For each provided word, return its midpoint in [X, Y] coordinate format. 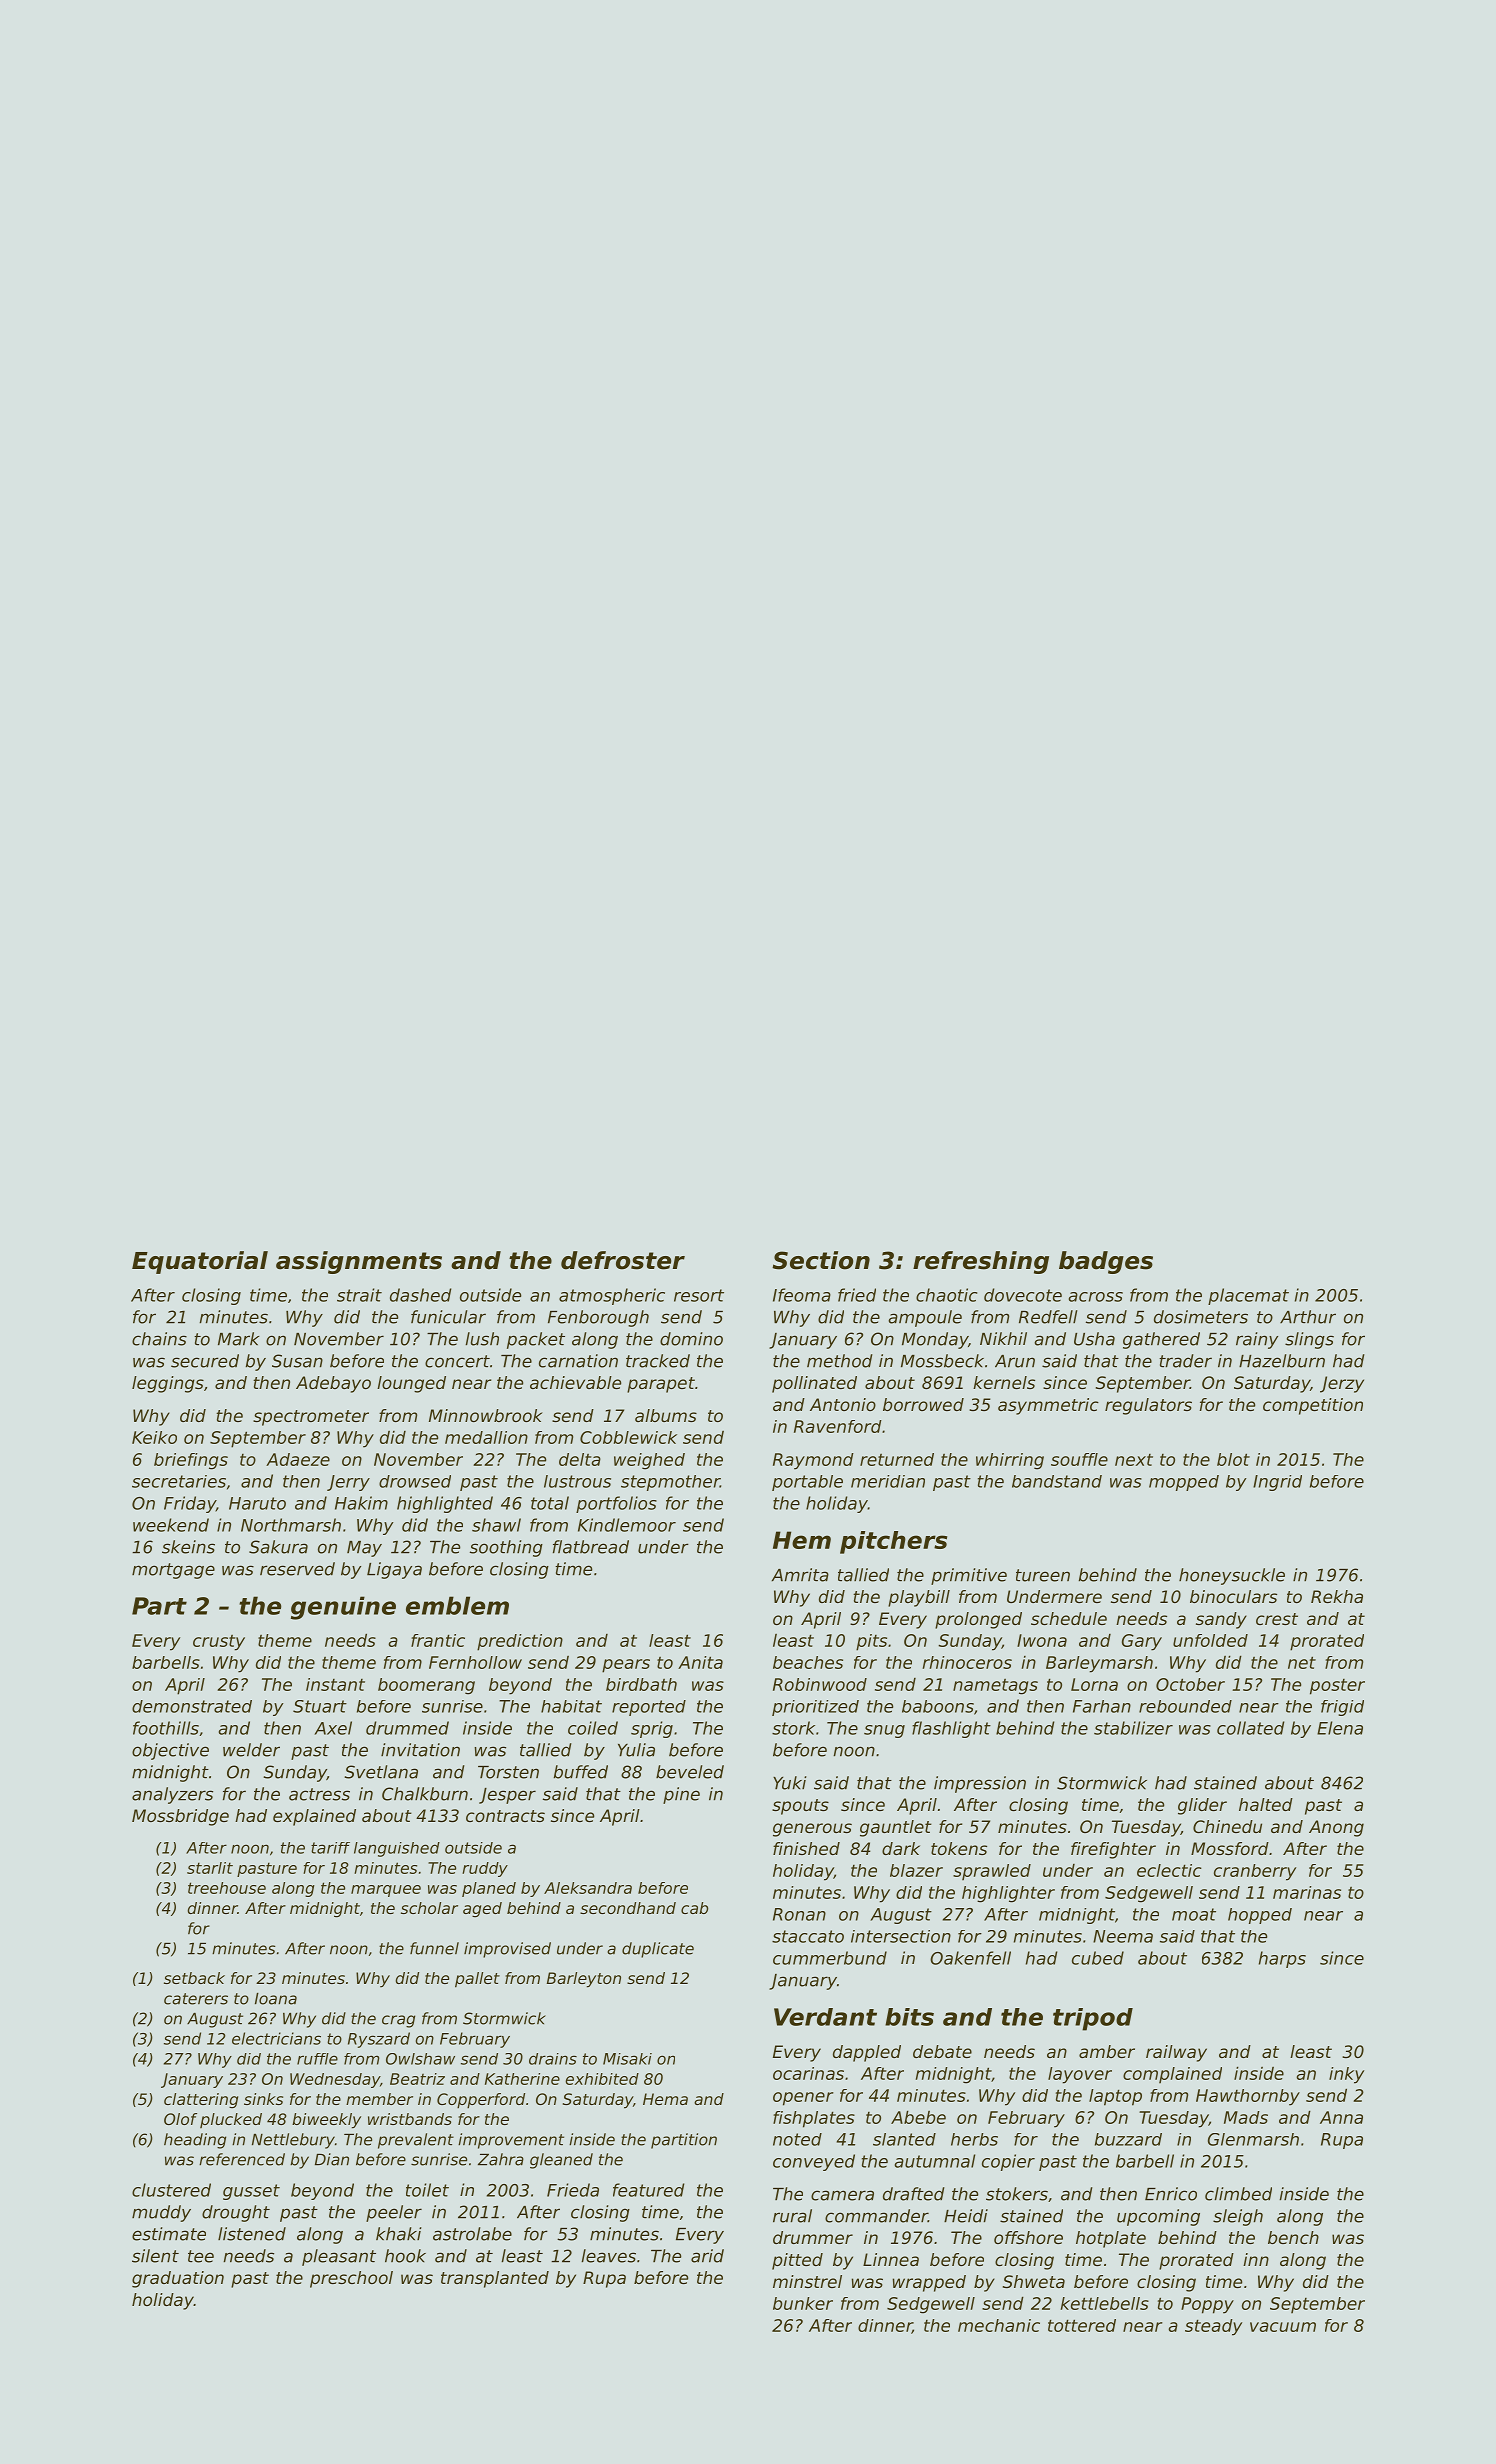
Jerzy [1342, 1384]
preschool [351, 2279]
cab [694, 1908]
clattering [201, 2101]
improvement [511, 2141]
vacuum [1283, 2327]
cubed [1098, 1958]
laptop [1115, 2097]
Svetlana [381, 1772]
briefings [191, 1461]
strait [359, 1295]
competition [1313, 1406]
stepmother [670, 1483]
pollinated [814, 1384]
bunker [803, 2303]
